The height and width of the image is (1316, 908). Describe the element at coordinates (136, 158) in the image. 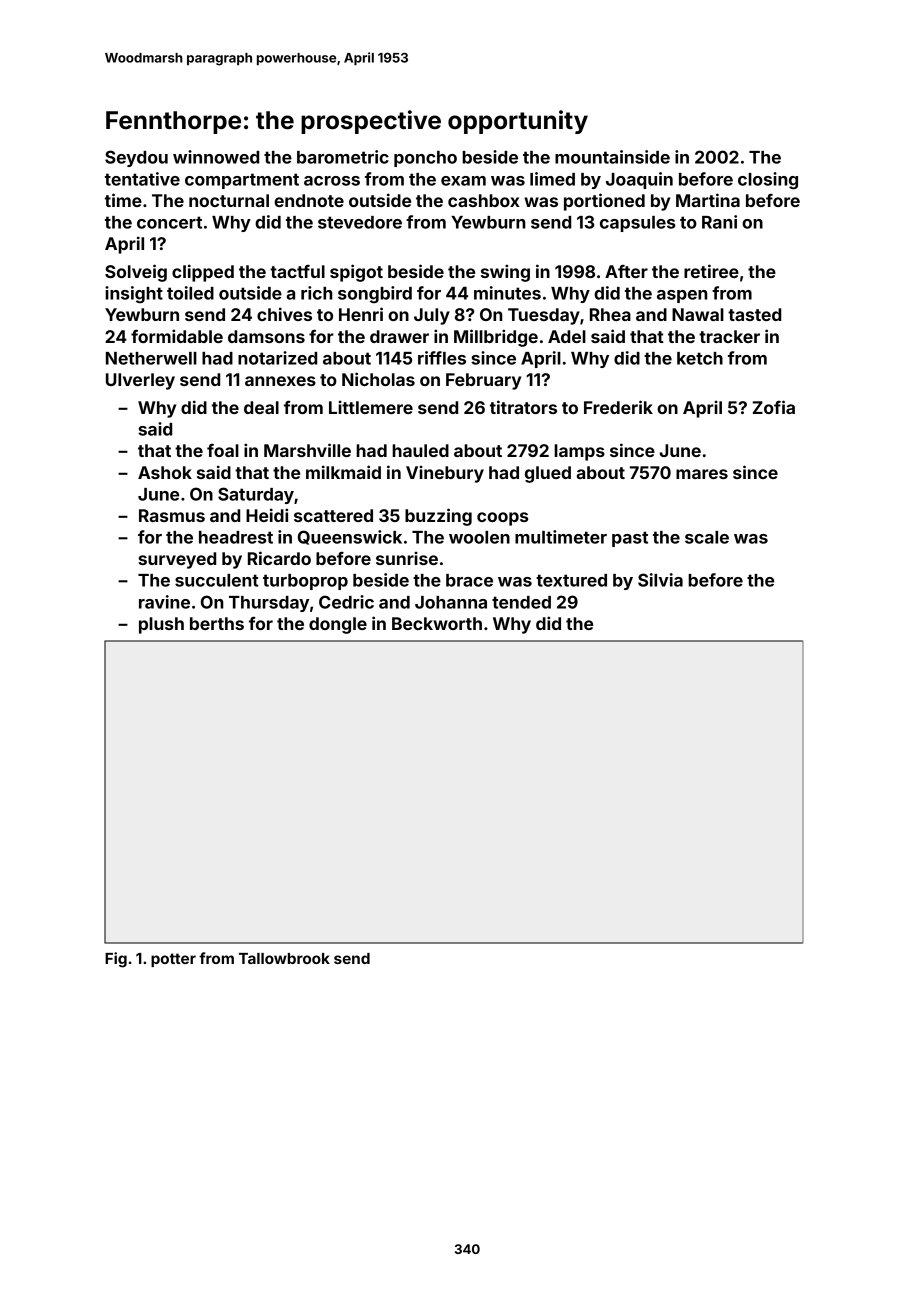

I see `Seydou` at that location.
